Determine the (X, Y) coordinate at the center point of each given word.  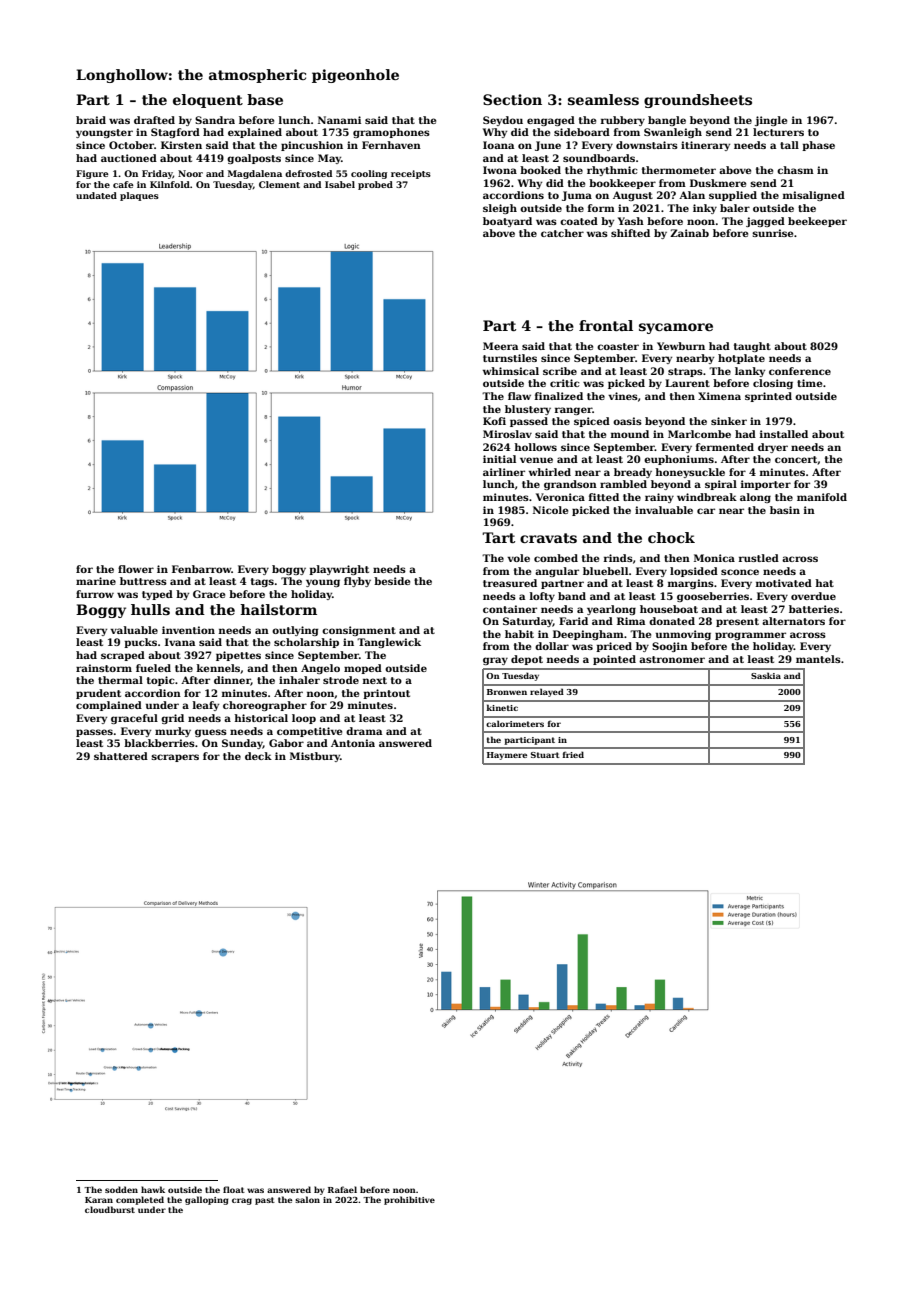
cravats (548, 538)
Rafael (342, 1189)
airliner (504, 472)
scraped (123, 656)
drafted (154, 120)
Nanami (339, 120)
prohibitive (409, 1200)
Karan (99, 1200)
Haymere (507, 756)
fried (573, 754)
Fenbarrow (202, 569)
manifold (822, 497)
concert (796, 460)
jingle (771, 121)
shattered (121, 756)
